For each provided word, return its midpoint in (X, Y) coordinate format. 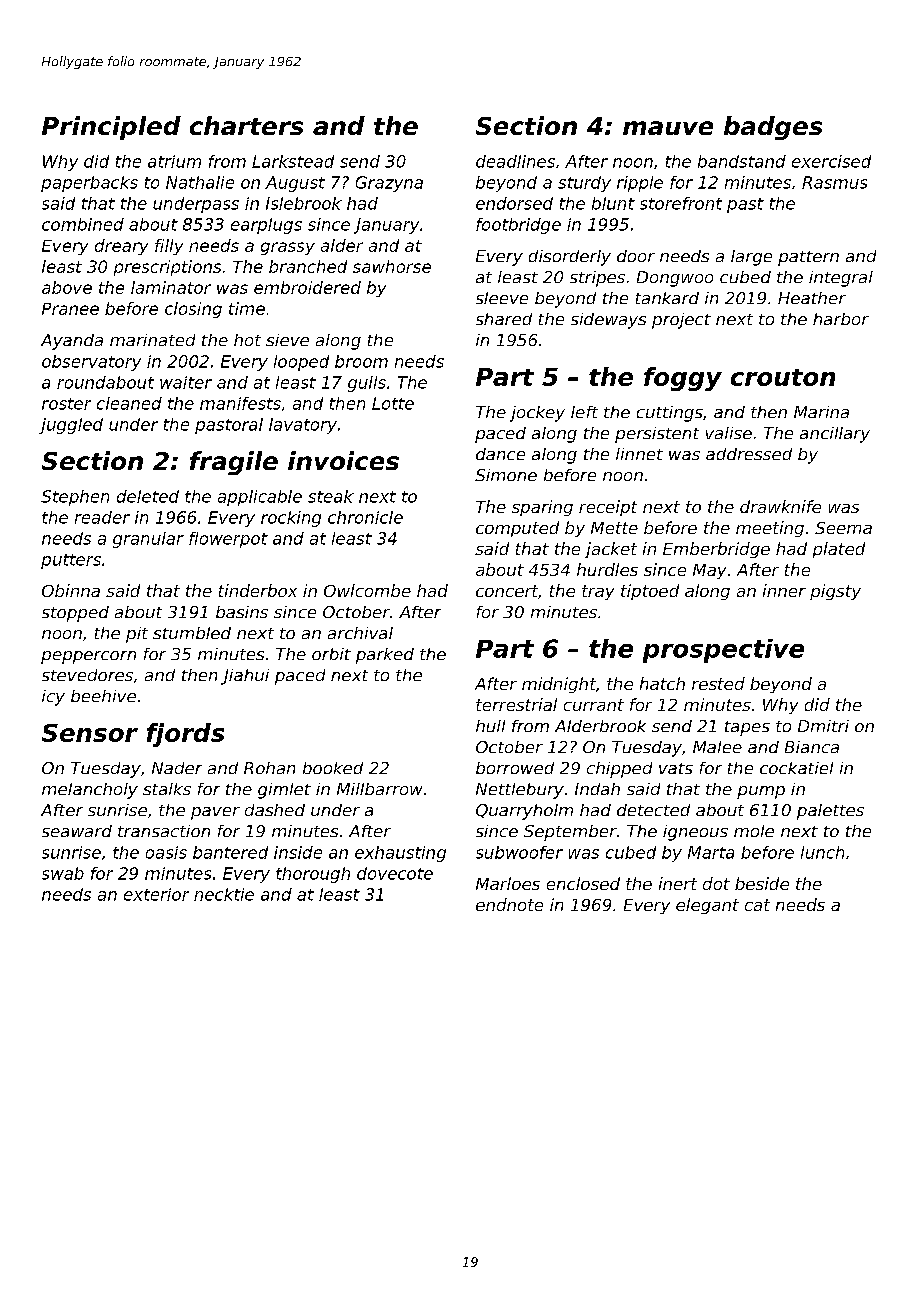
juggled (71, 426)
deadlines (515, 161)
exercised (831, 161)
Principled (111, 128)
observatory (91, 363)
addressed (749, 454)
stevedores (87, 675)
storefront (681, 203)
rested (718, 683)
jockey (537, 414)
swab (63, 873)
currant (594, 705)
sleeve (502, 298)
